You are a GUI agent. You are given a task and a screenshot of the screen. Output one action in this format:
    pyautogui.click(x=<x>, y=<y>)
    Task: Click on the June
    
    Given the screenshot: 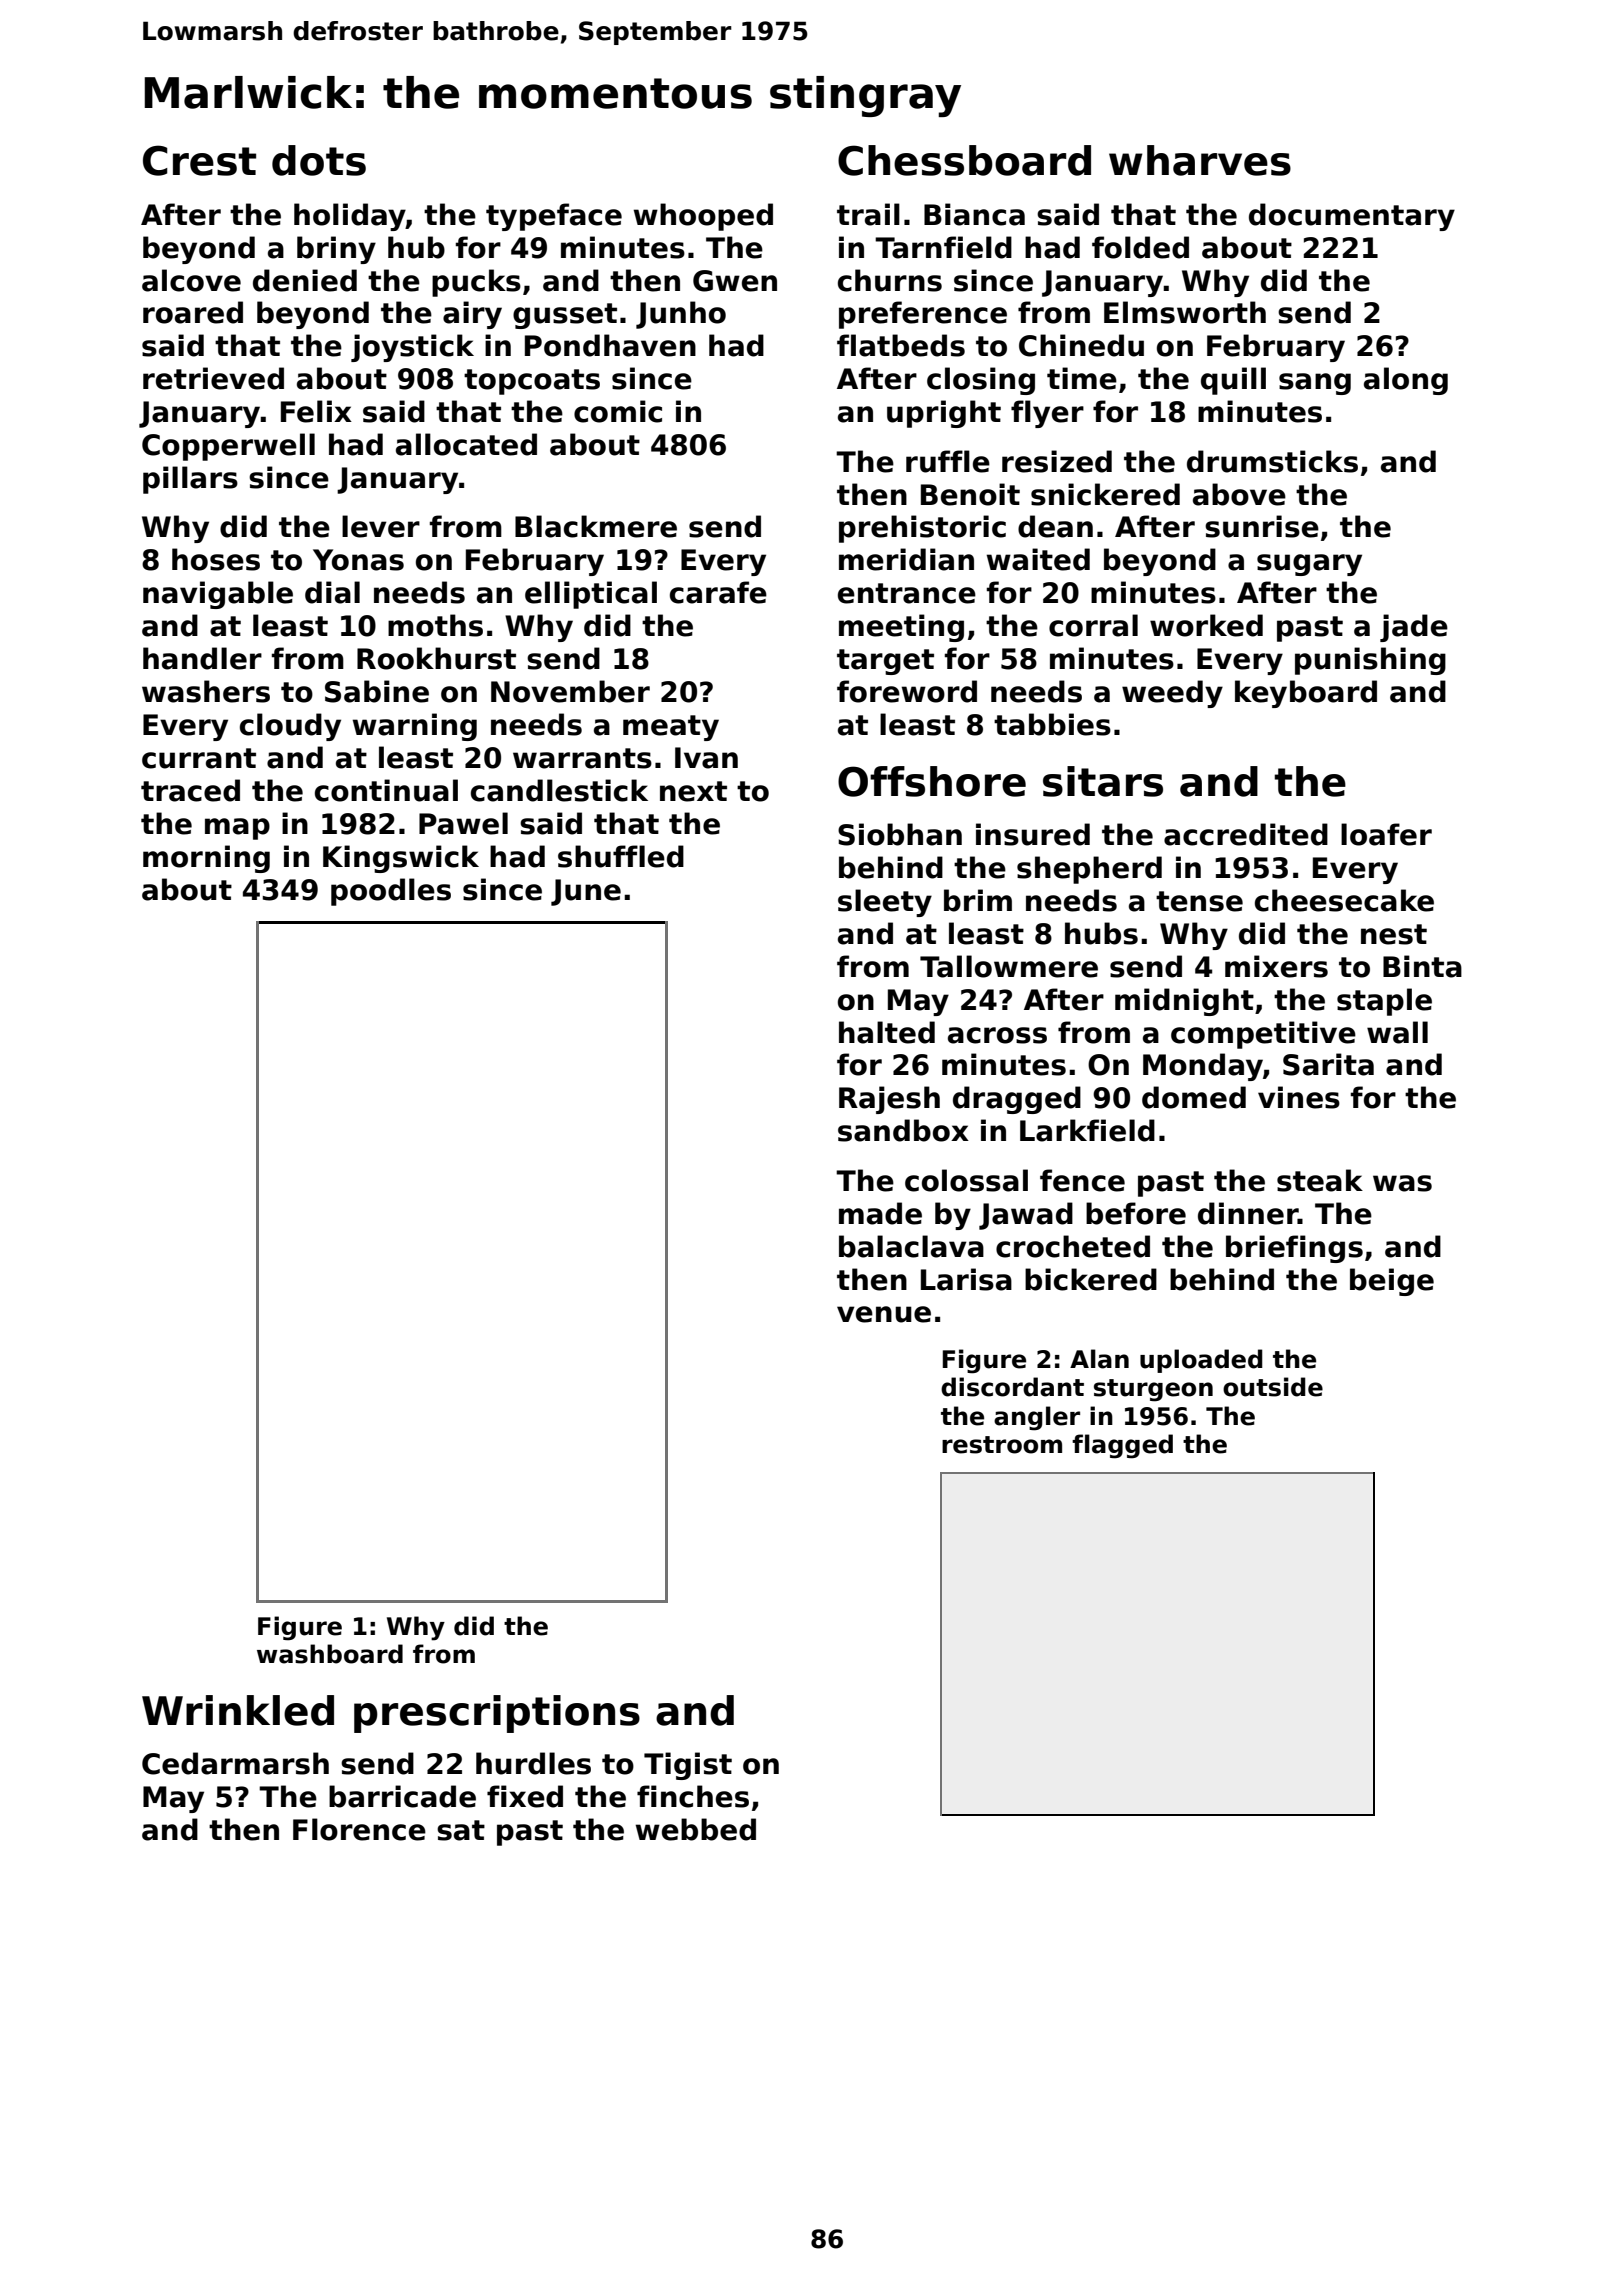 What is the action you would take?
    pyautogui.click(x=586, y=892)
